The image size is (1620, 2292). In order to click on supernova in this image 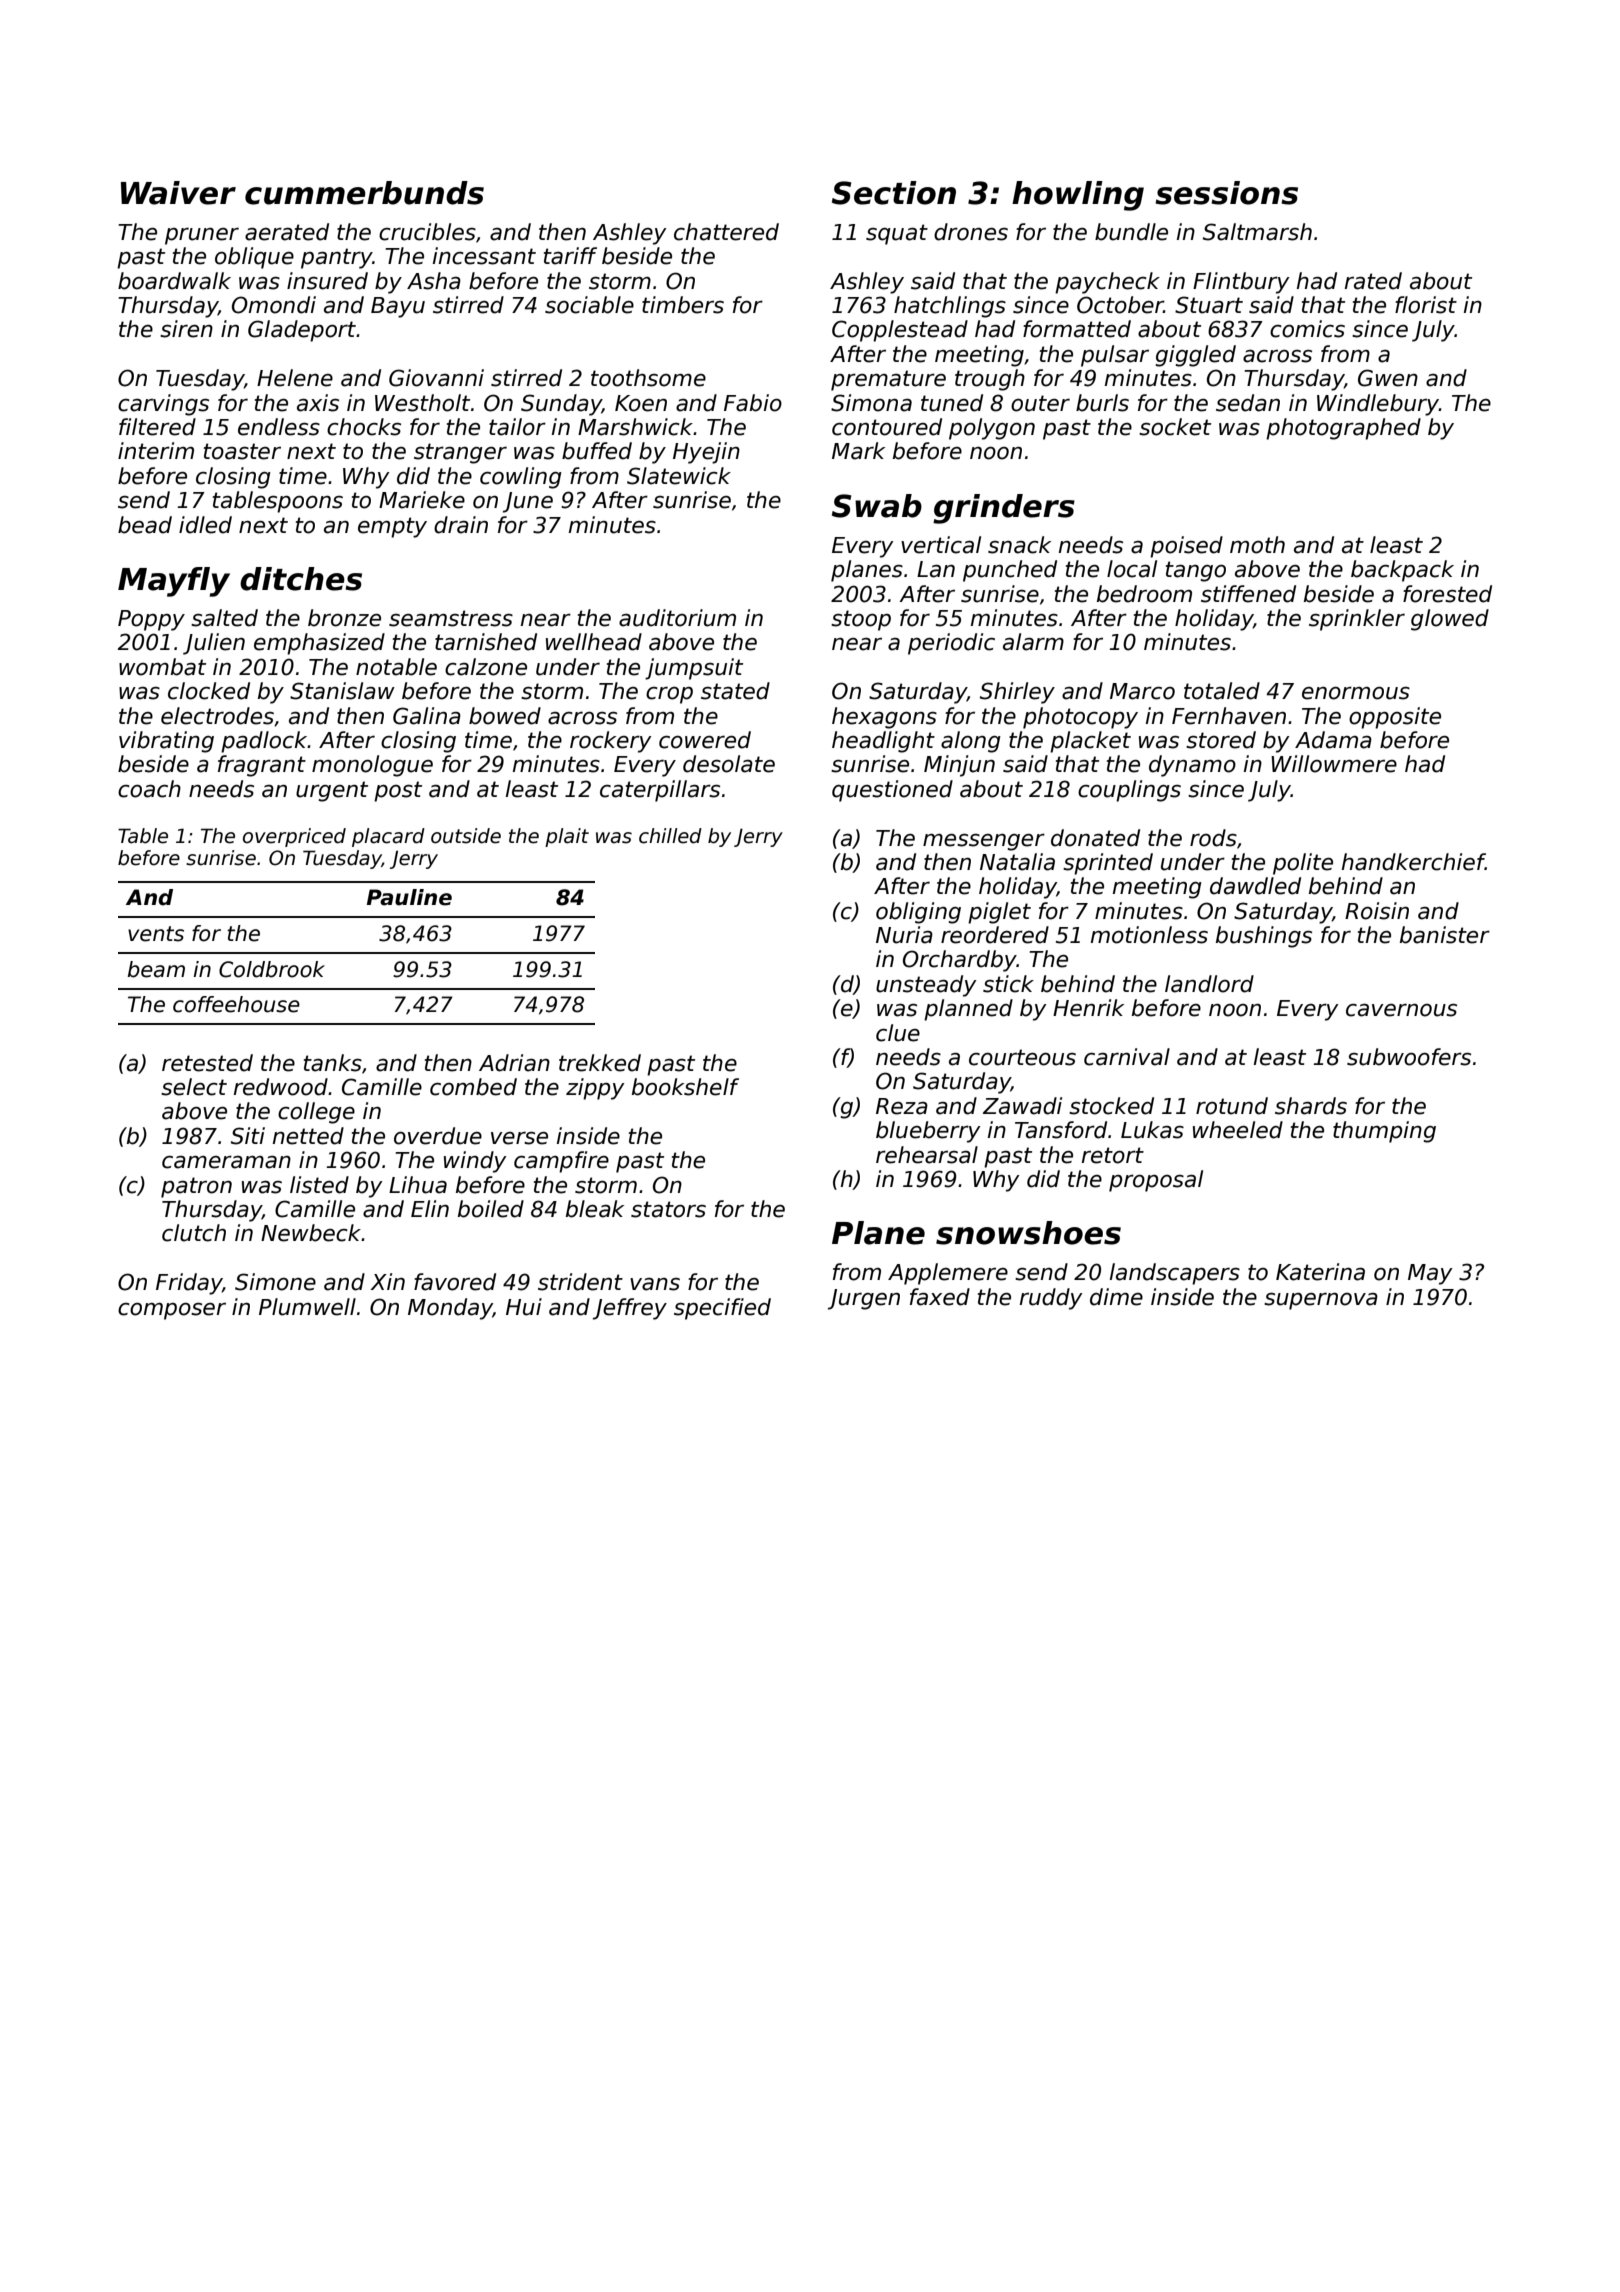, I will do `click(1321, 1301)`.
